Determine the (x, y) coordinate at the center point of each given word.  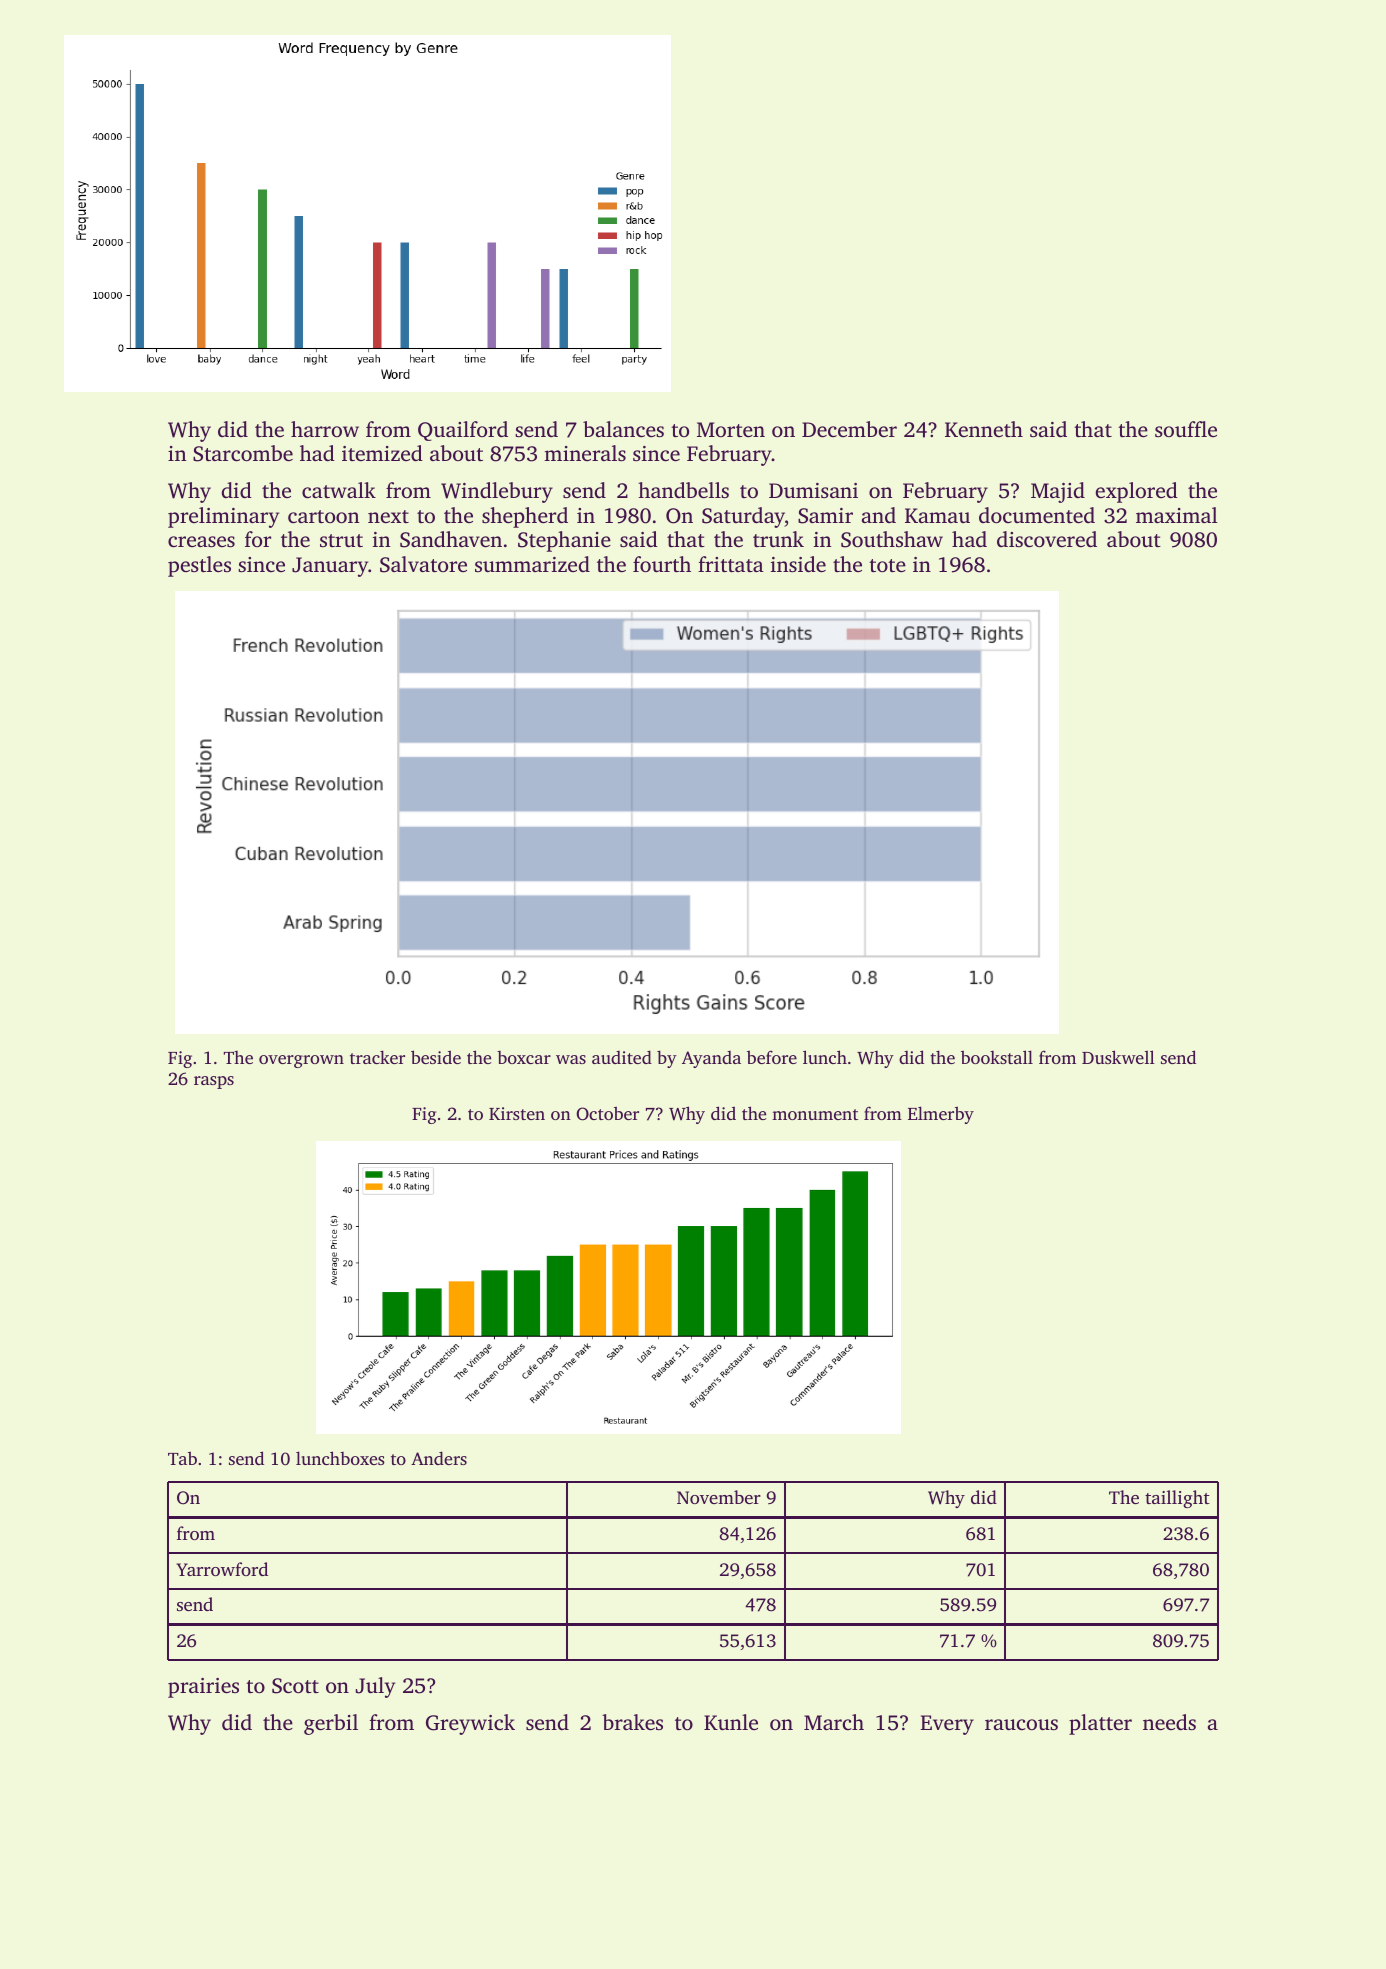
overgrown (301, 1061)
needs (1169, 1722)
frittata (731, 564)
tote (887, 565)
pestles (199, 566)
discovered (1047, 539)
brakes (632, 1722)
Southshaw (892, 539)
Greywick (470, 1724)
